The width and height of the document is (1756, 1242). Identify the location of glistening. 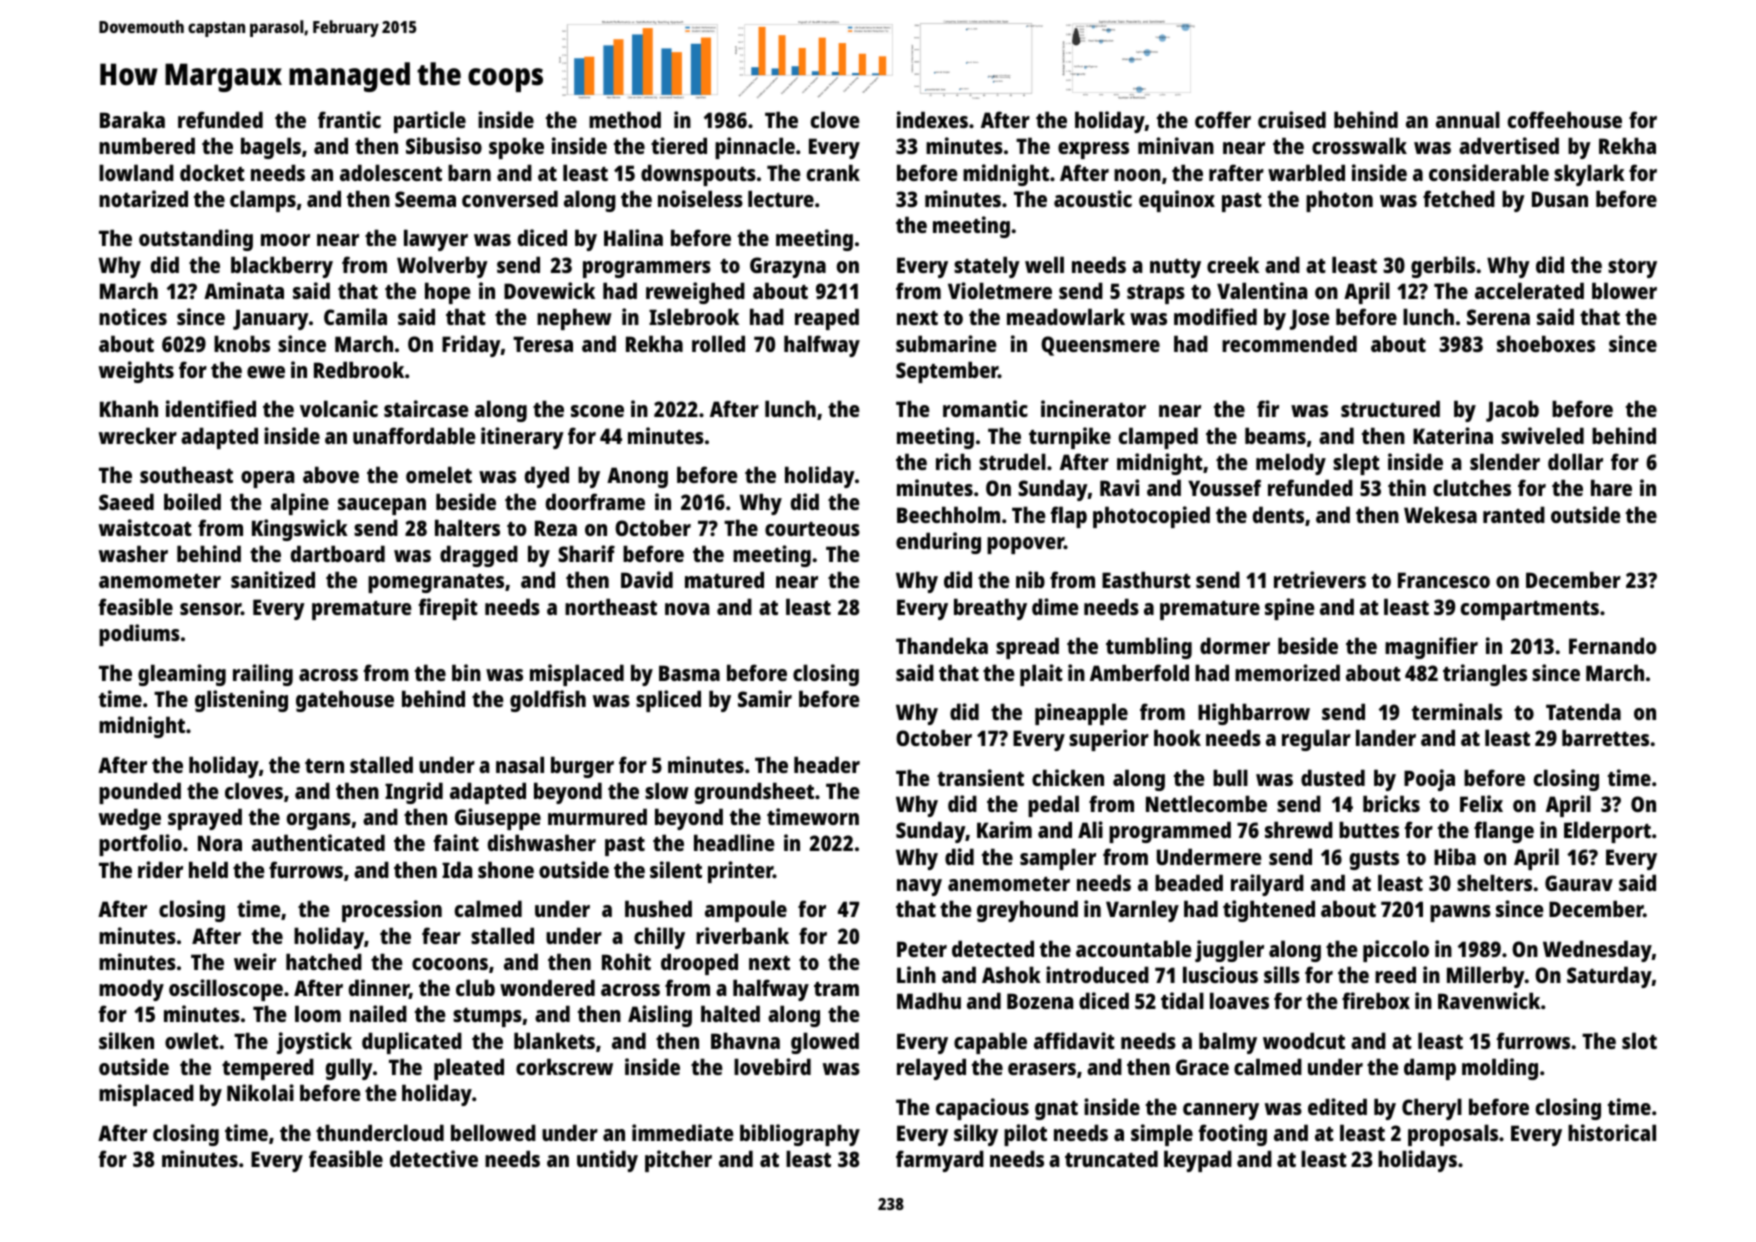
(241, 701).
